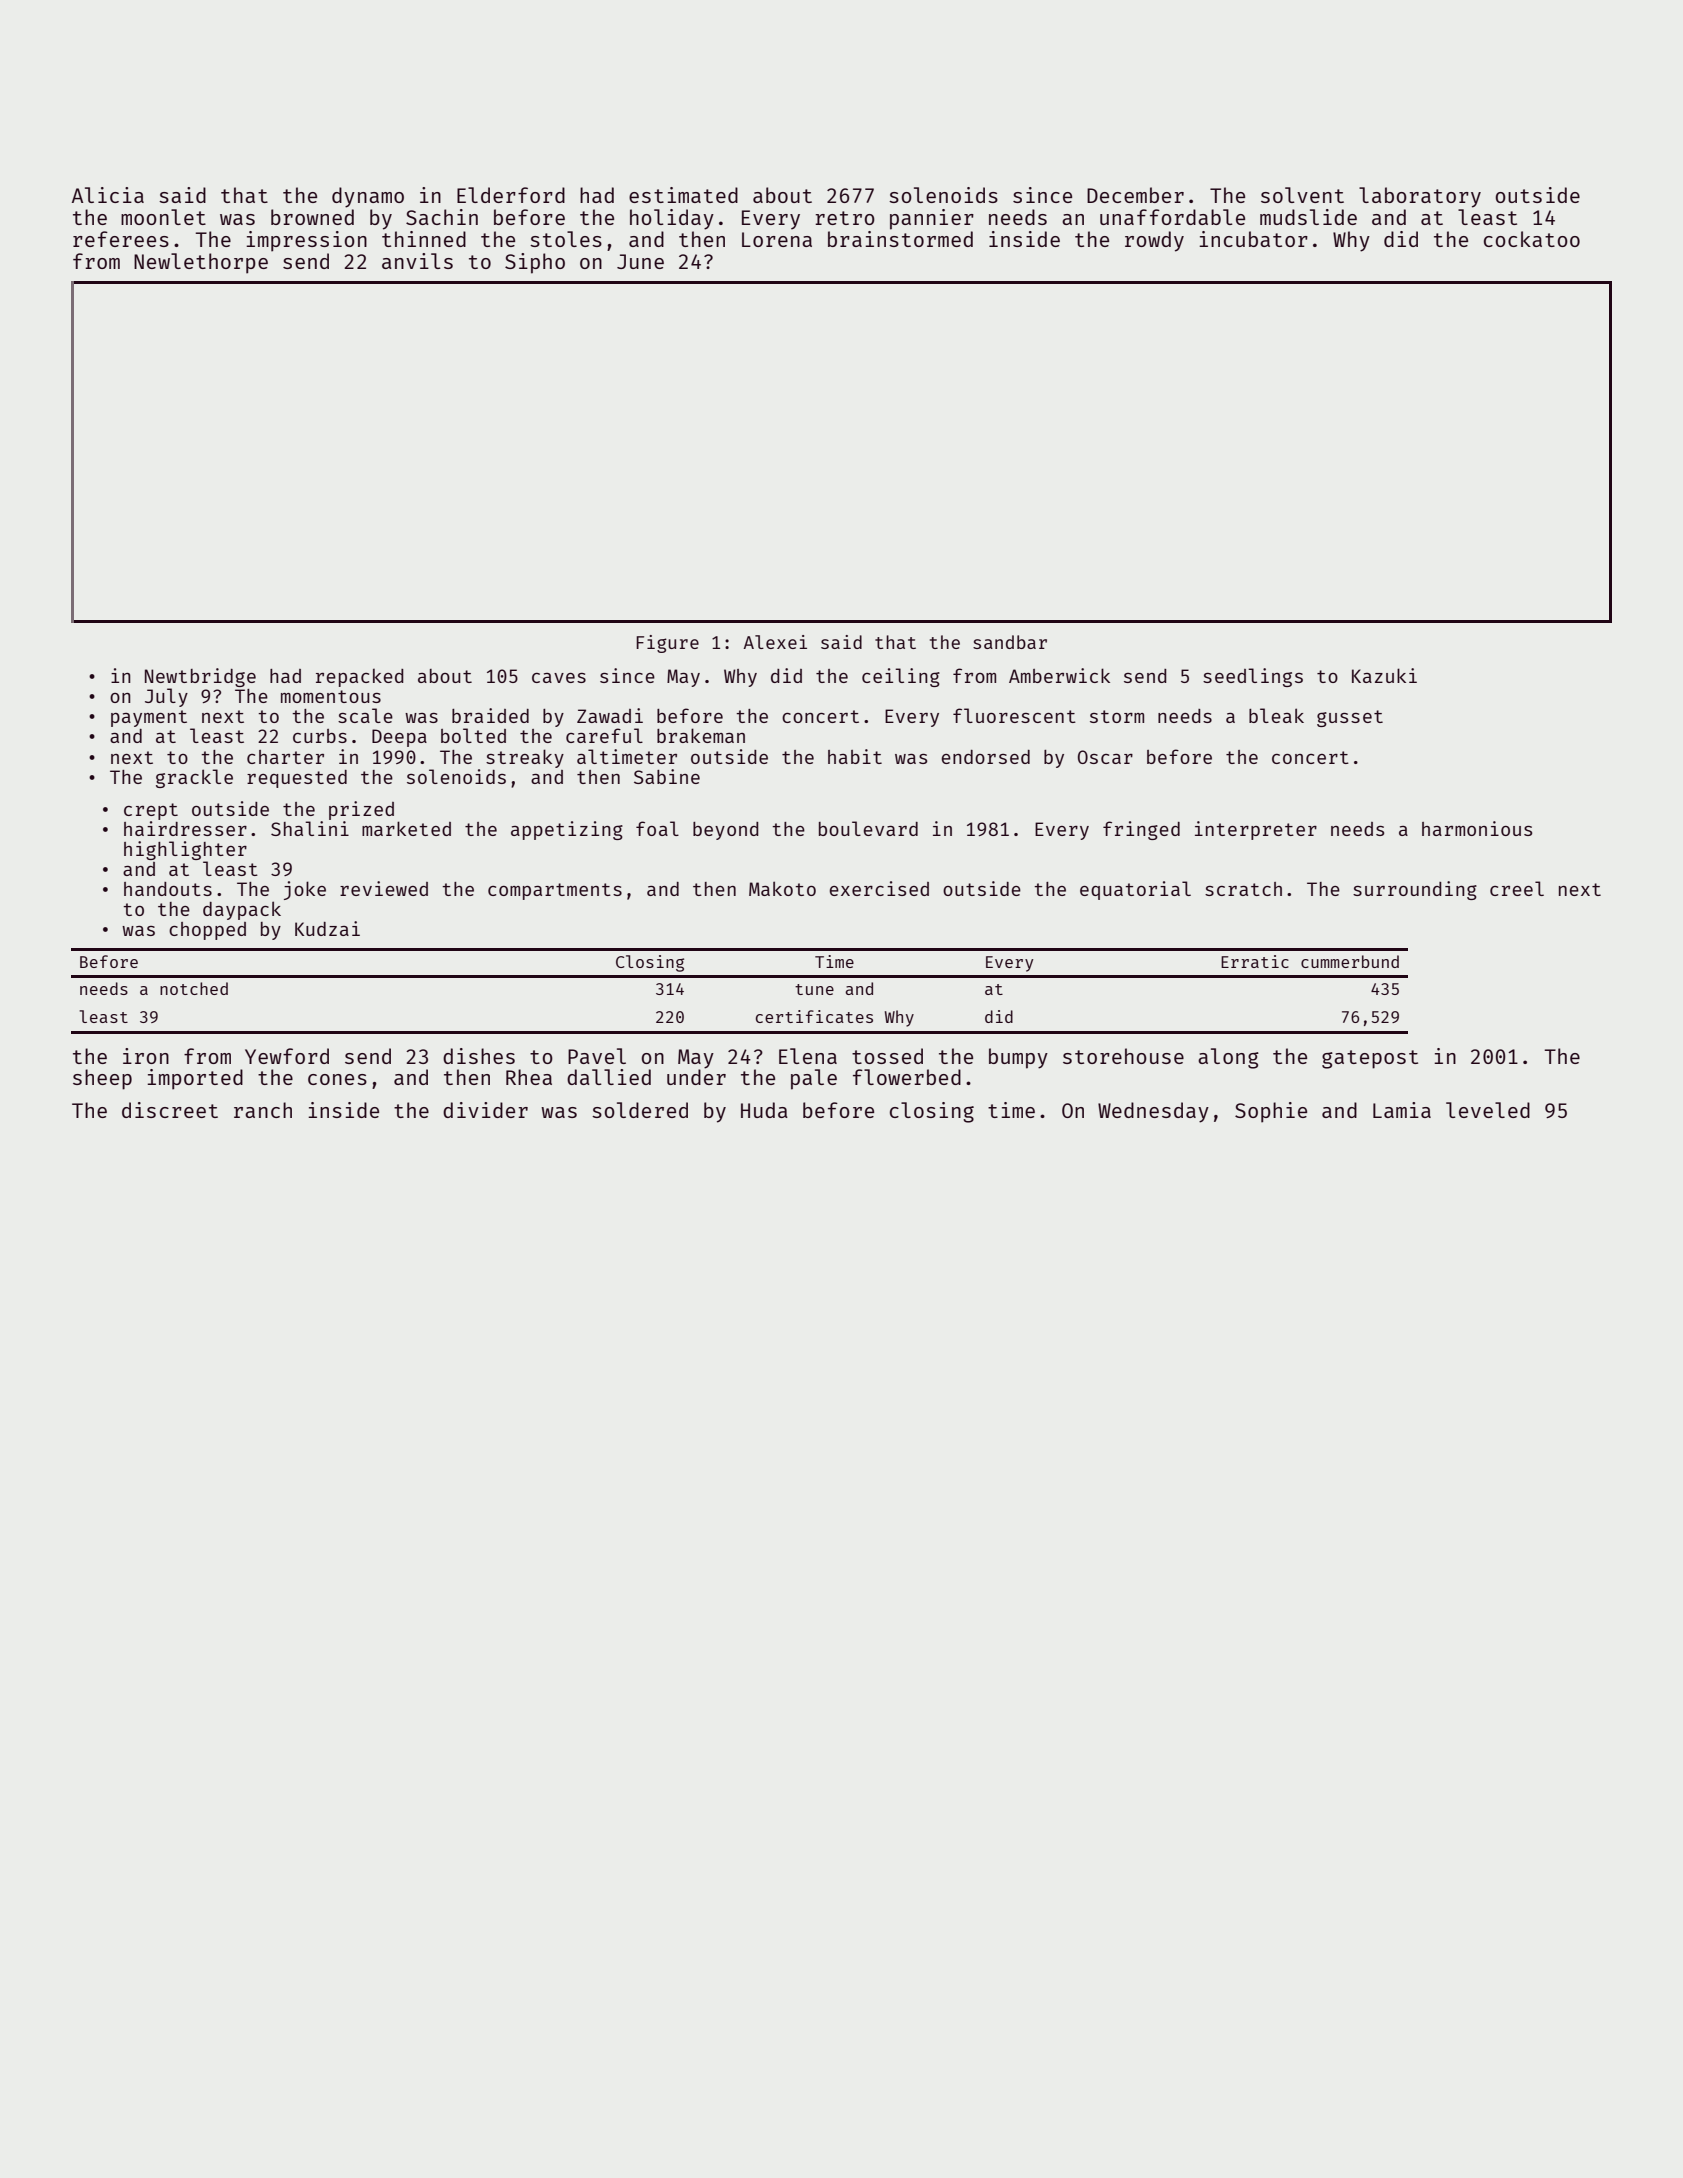 The height and width of the screenshot is (2178, 1683). Describe the element at coordinates (1105, 757) in the screenshot. I see `Oscar` at that location.
